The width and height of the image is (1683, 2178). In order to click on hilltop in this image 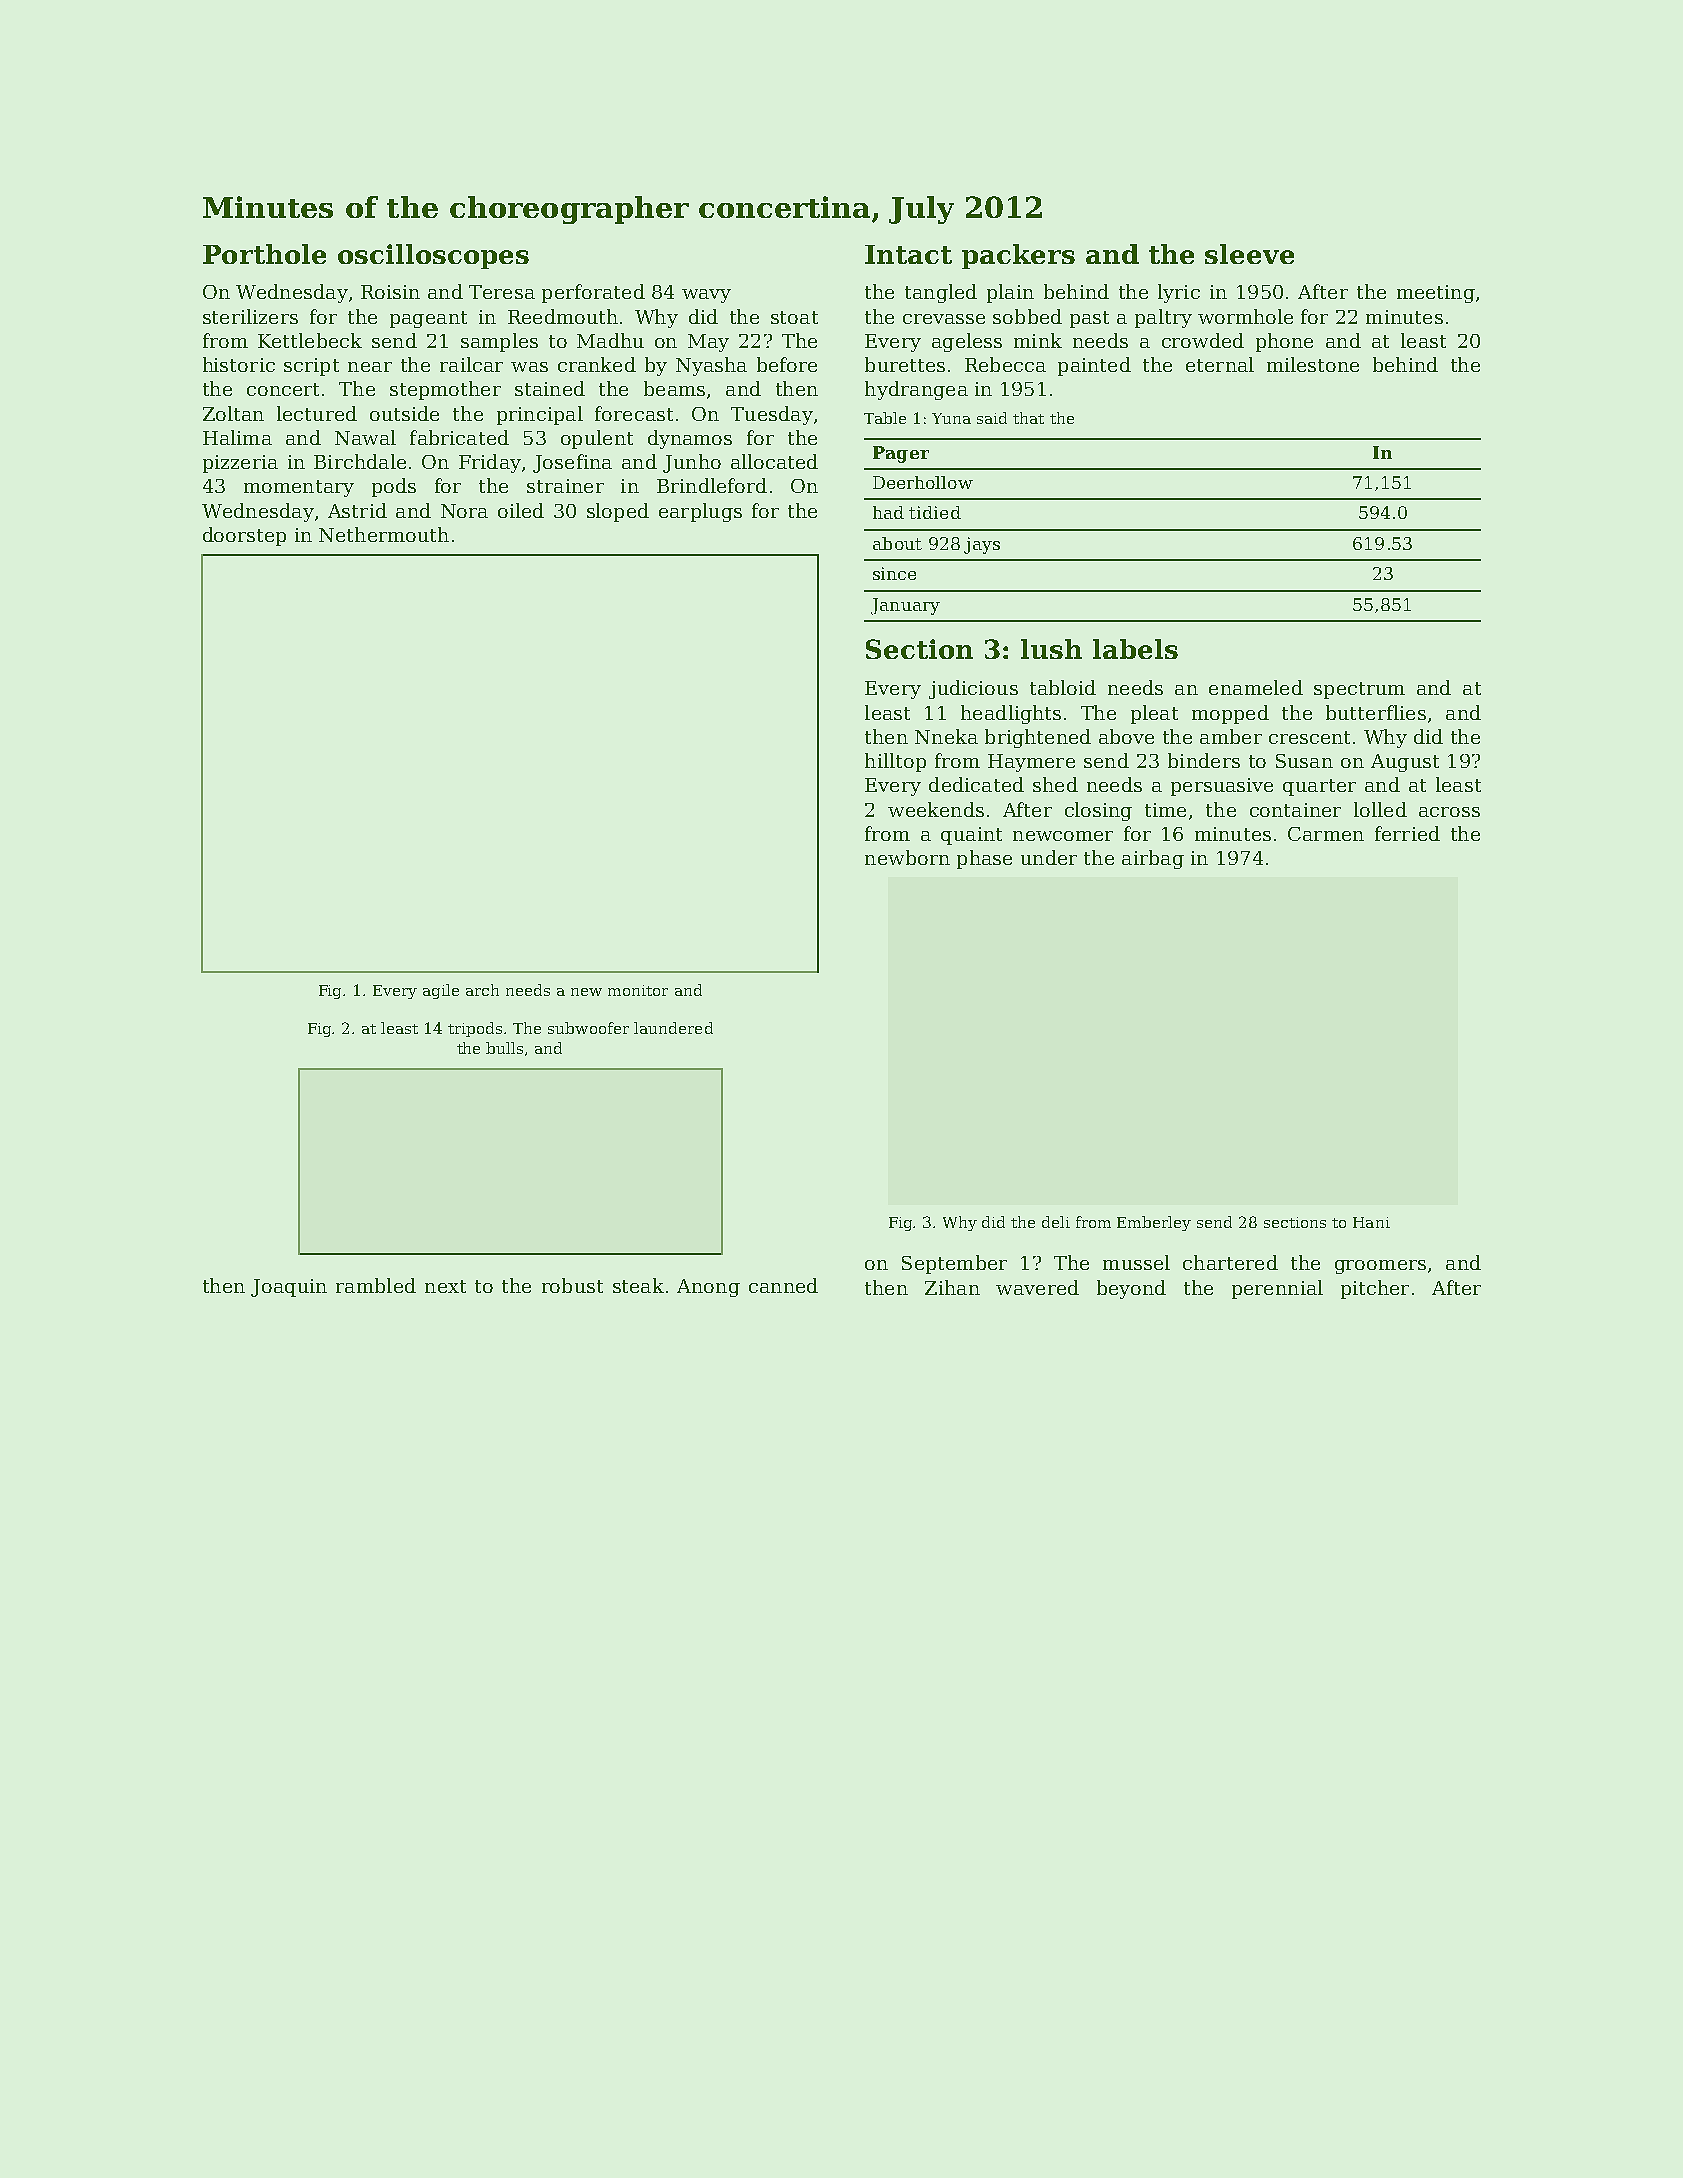, I will do `click(895, 762)`.
